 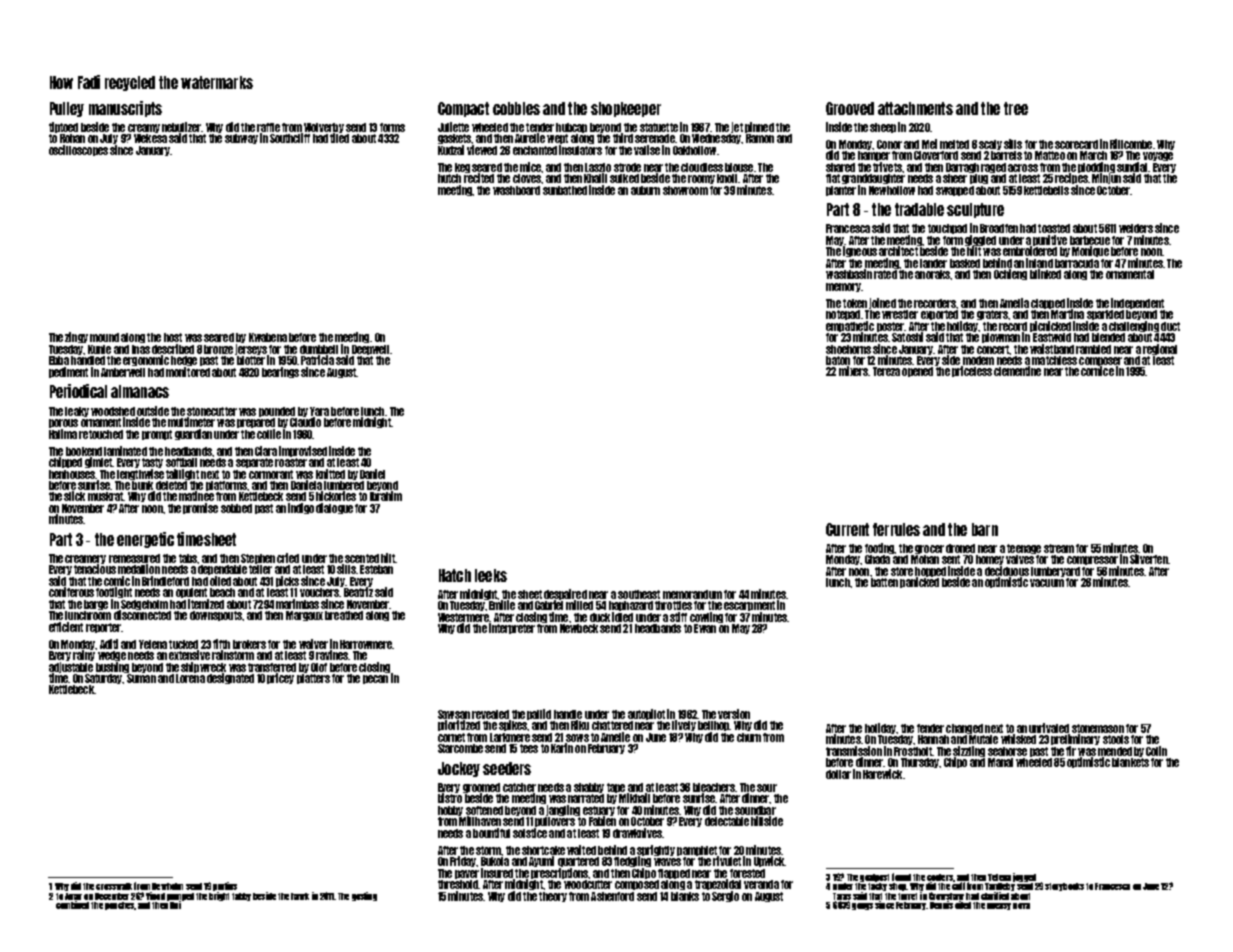 I want to click on Current, so click(x=847, y=529).
